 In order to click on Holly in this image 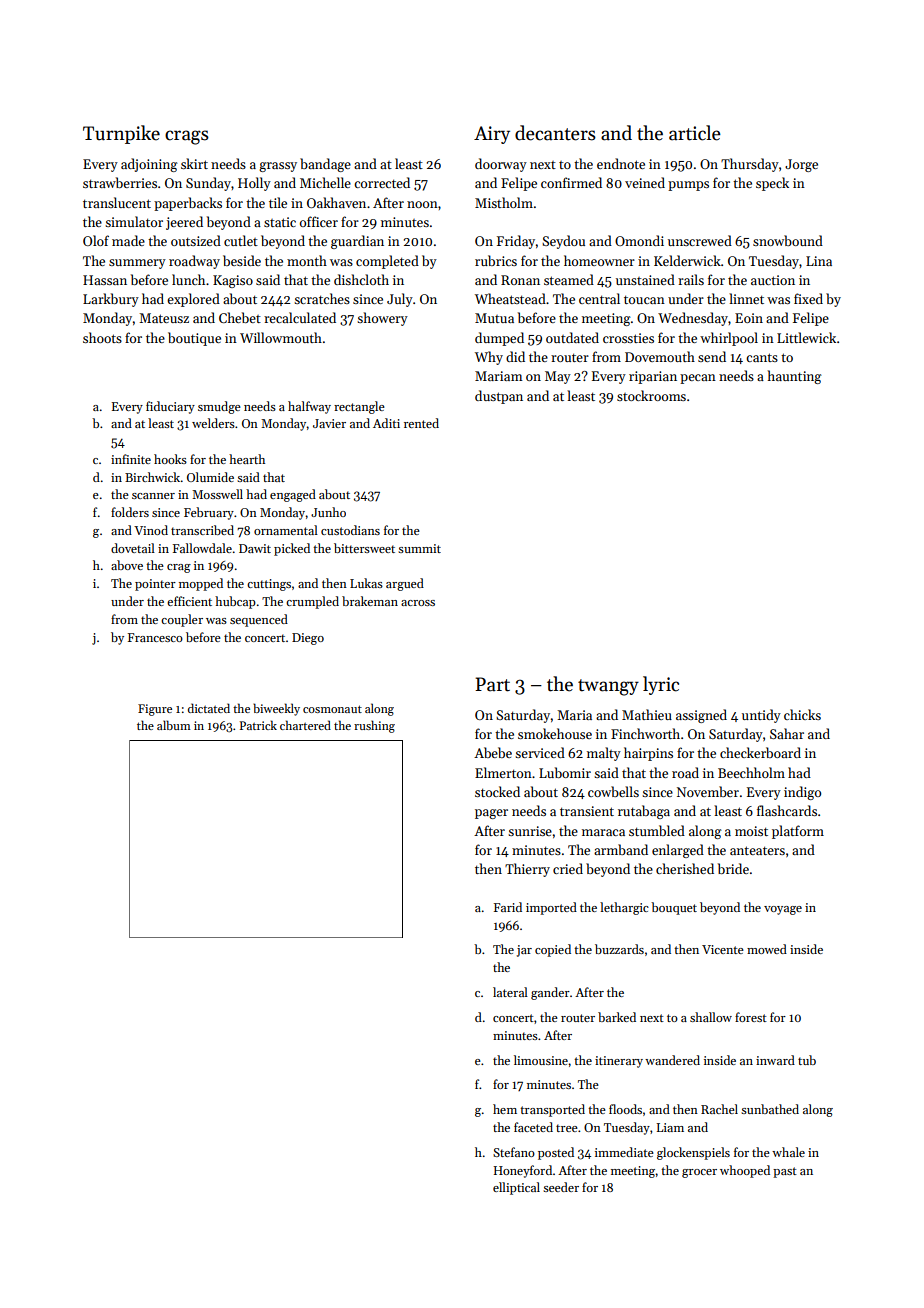, I will do `click(254, 184)`.
